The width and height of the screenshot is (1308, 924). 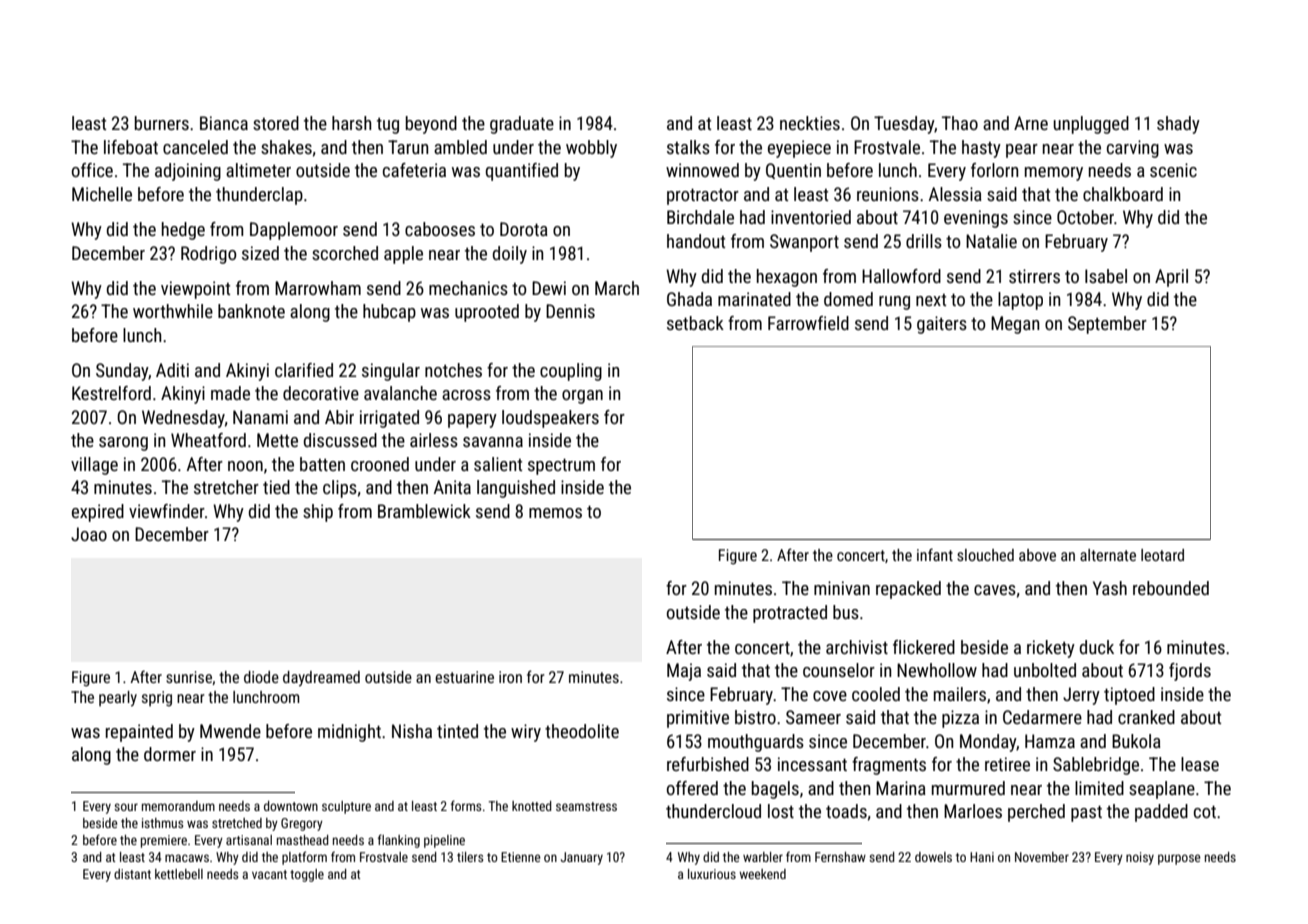 I want to click on unbolted, so click(x=1045, y=670).
